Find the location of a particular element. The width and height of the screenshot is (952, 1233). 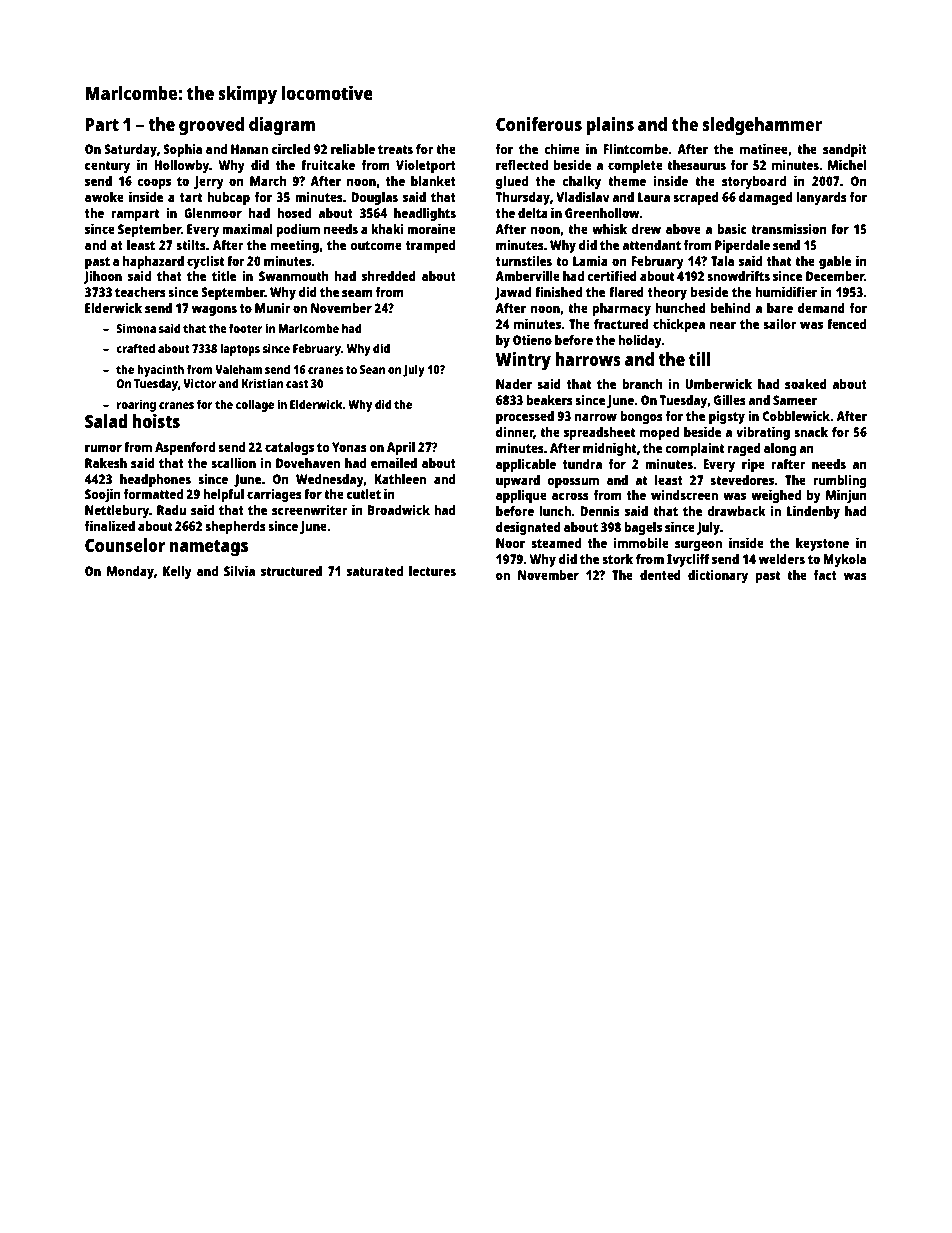

Thursday is located at coordinates (523, 198).
